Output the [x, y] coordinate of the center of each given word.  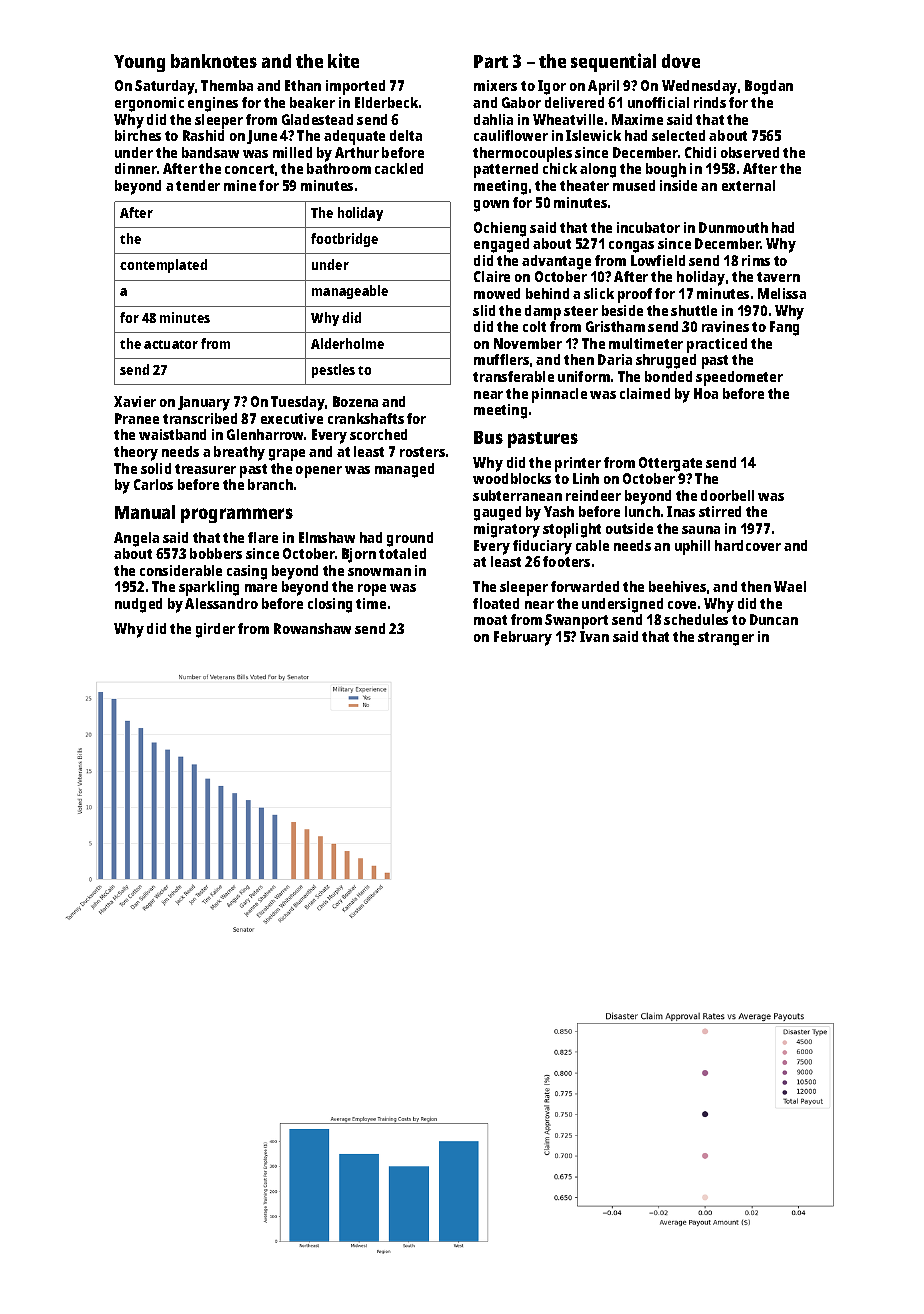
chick [560, 168]
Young [139, 63]
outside [629, 528]
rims [756, 260]
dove [681, 61]
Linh [586, 478]
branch [270, 484]
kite [343, 60]
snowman [379, 572]
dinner [136, 168]
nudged [138, 605]
